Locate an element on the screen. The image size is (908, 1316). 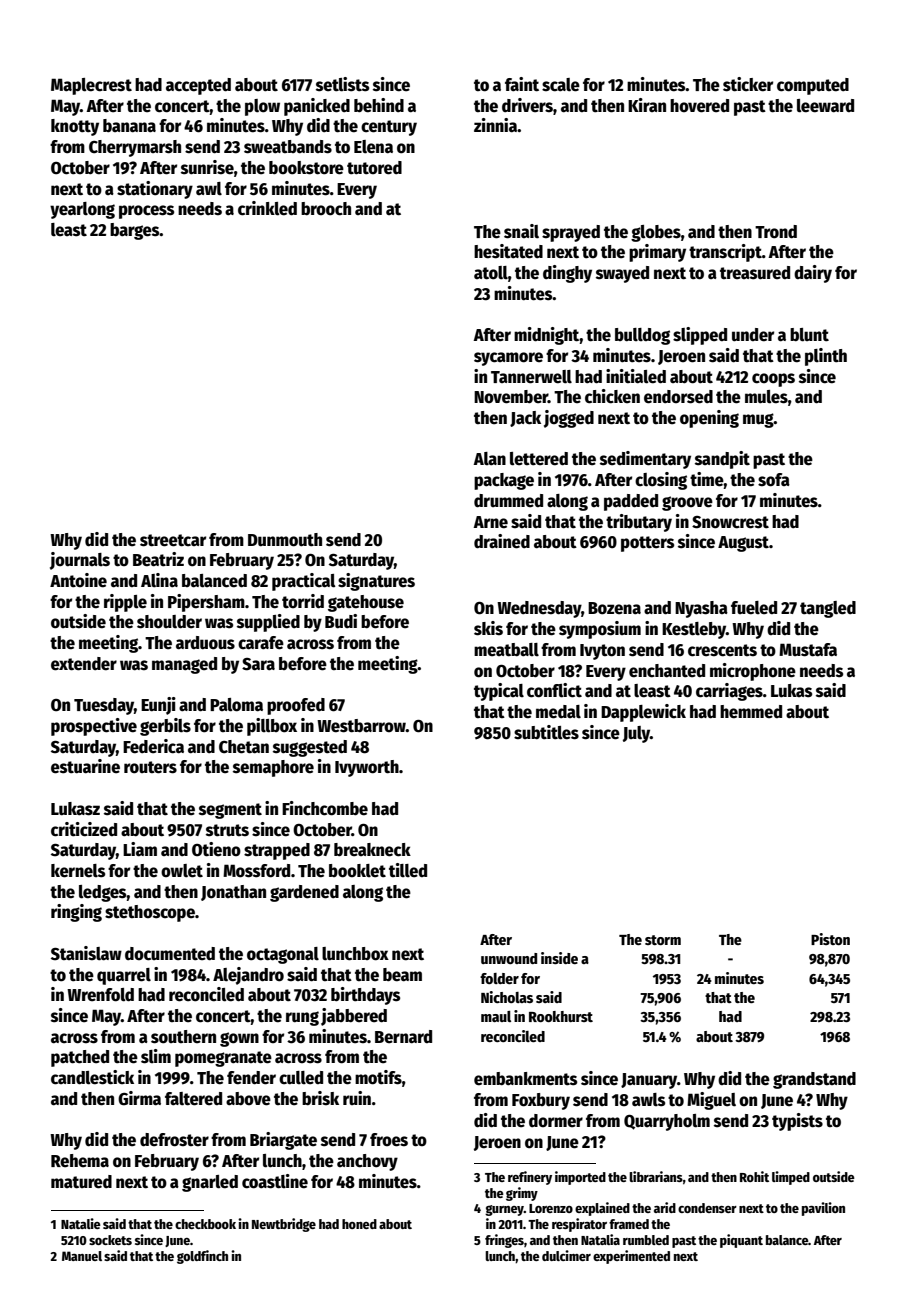
birthdays is located at coordinates (365, 996).
